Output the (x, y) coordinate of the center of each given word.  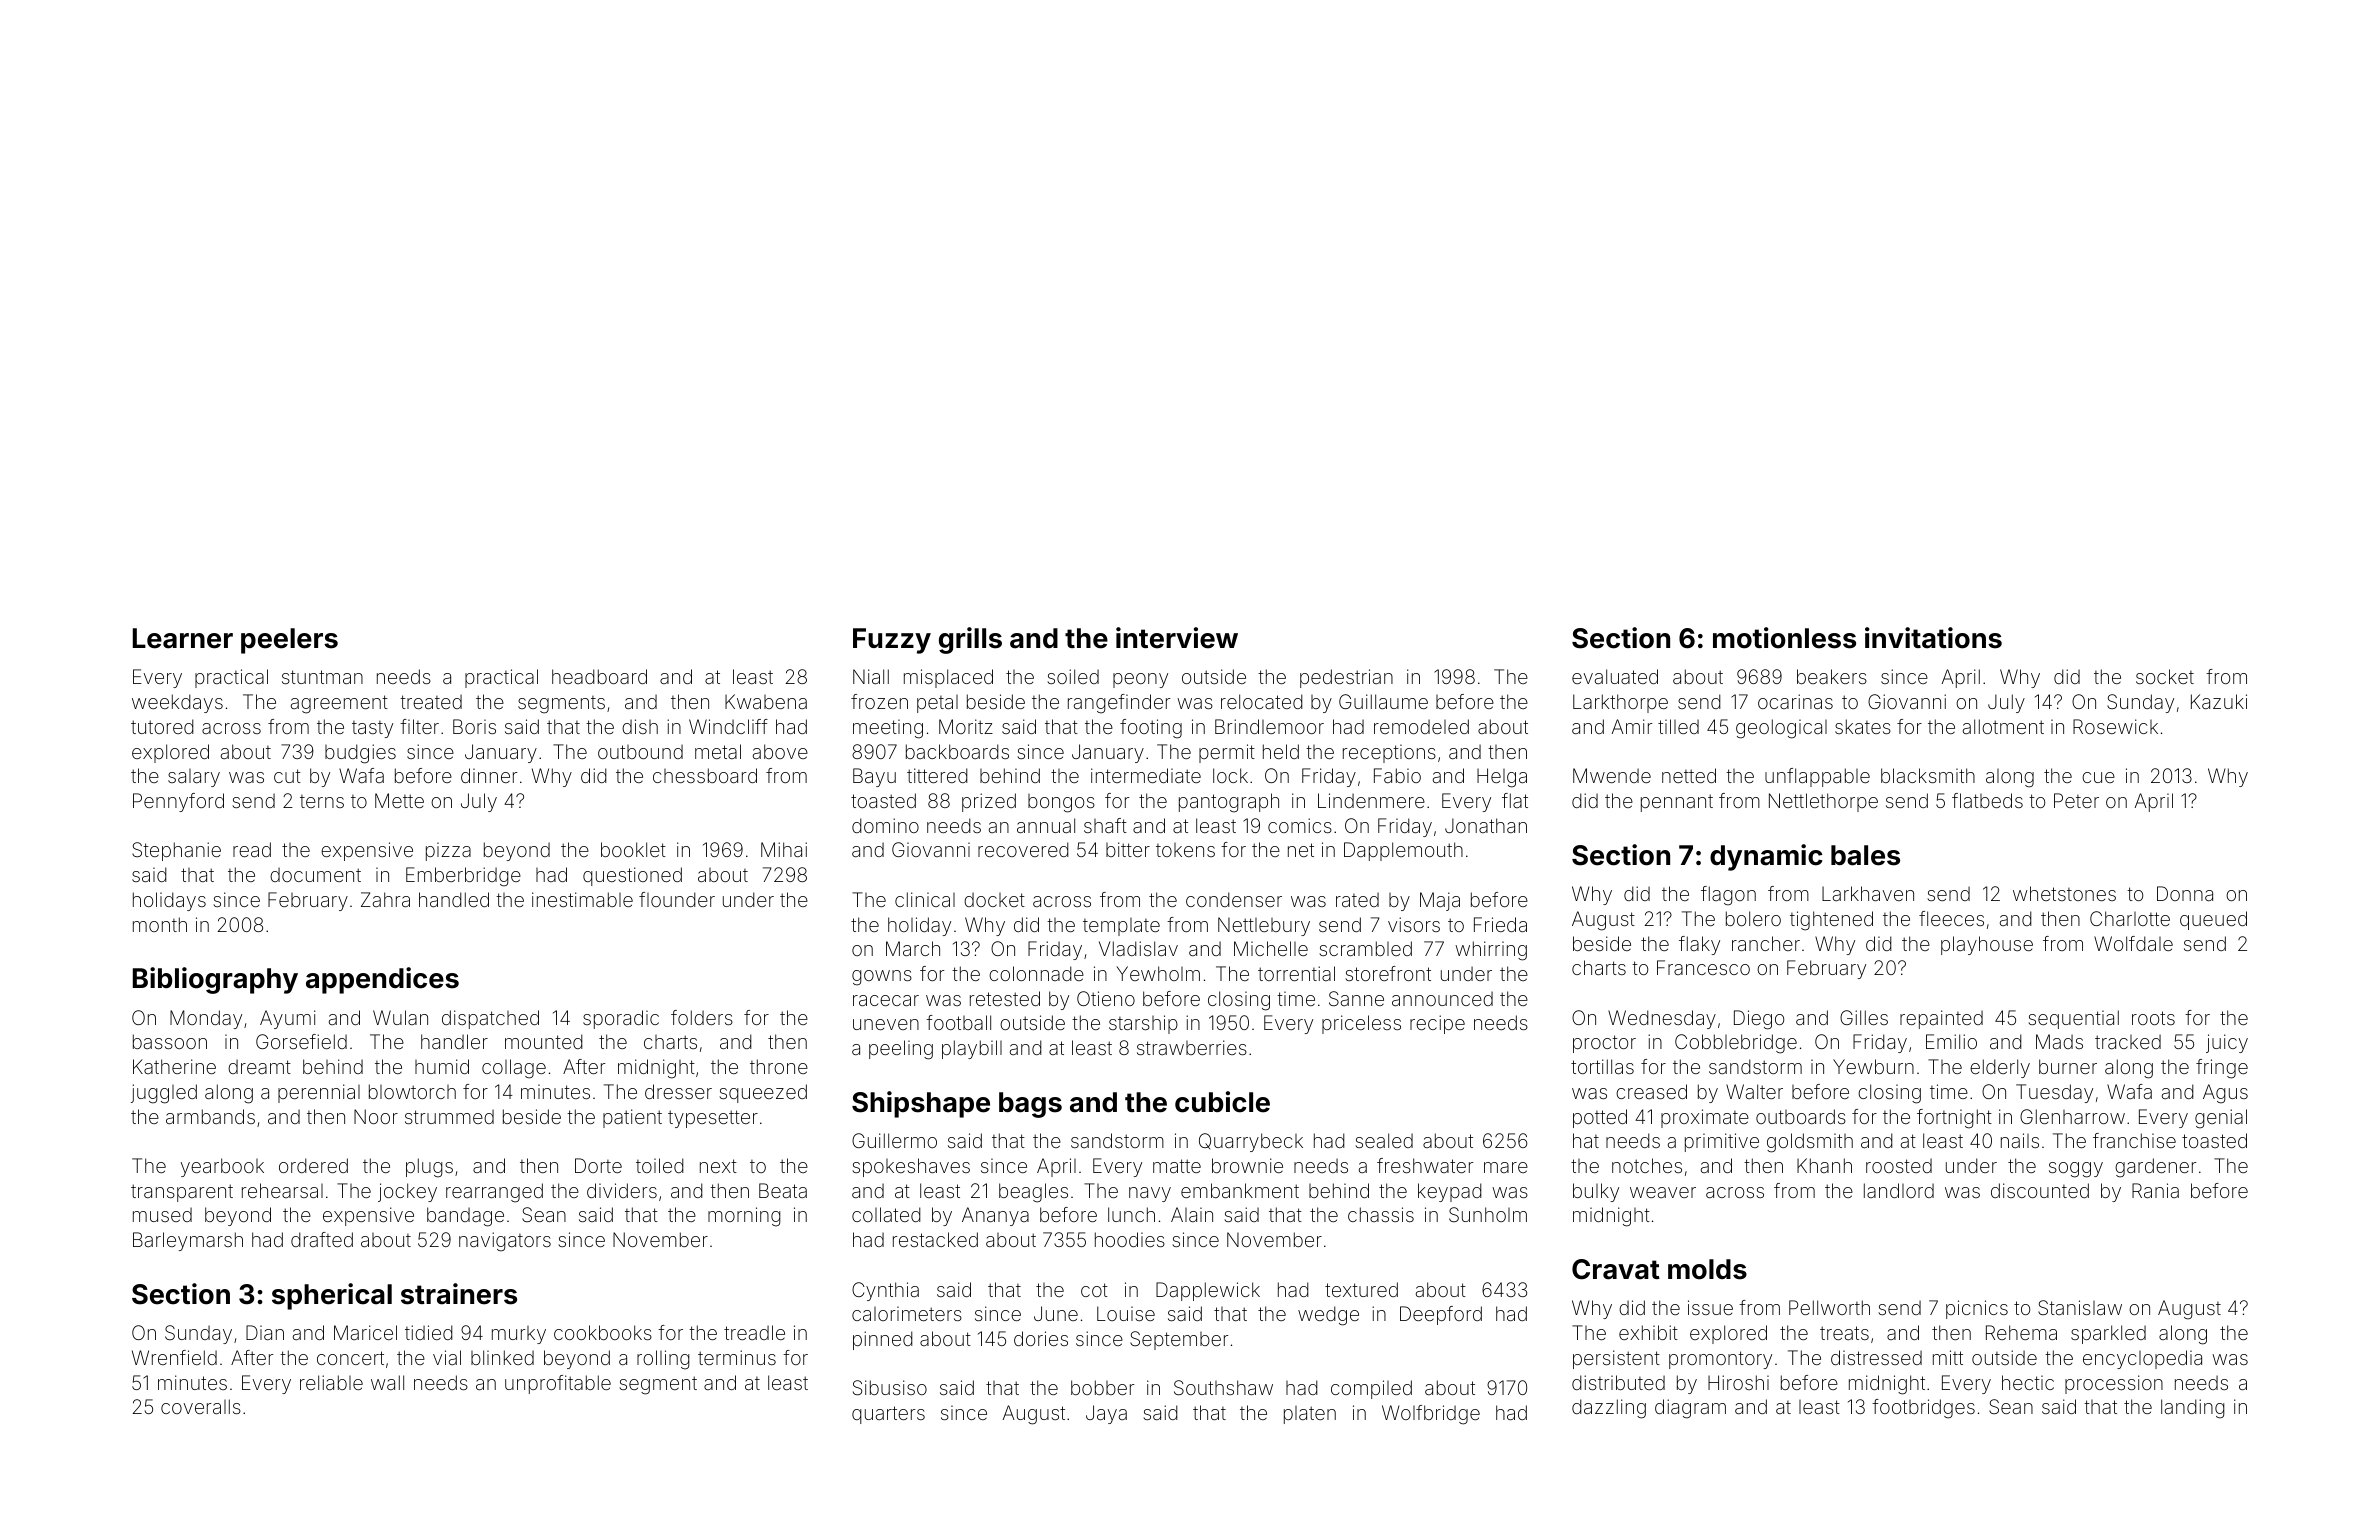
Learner (183, 638)
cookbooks (603, 1332)
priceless (1361, 1024)
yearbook (222, 1167)
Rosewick (2115, 726)
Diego (1759, 1020)
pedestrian (1346, 678)
